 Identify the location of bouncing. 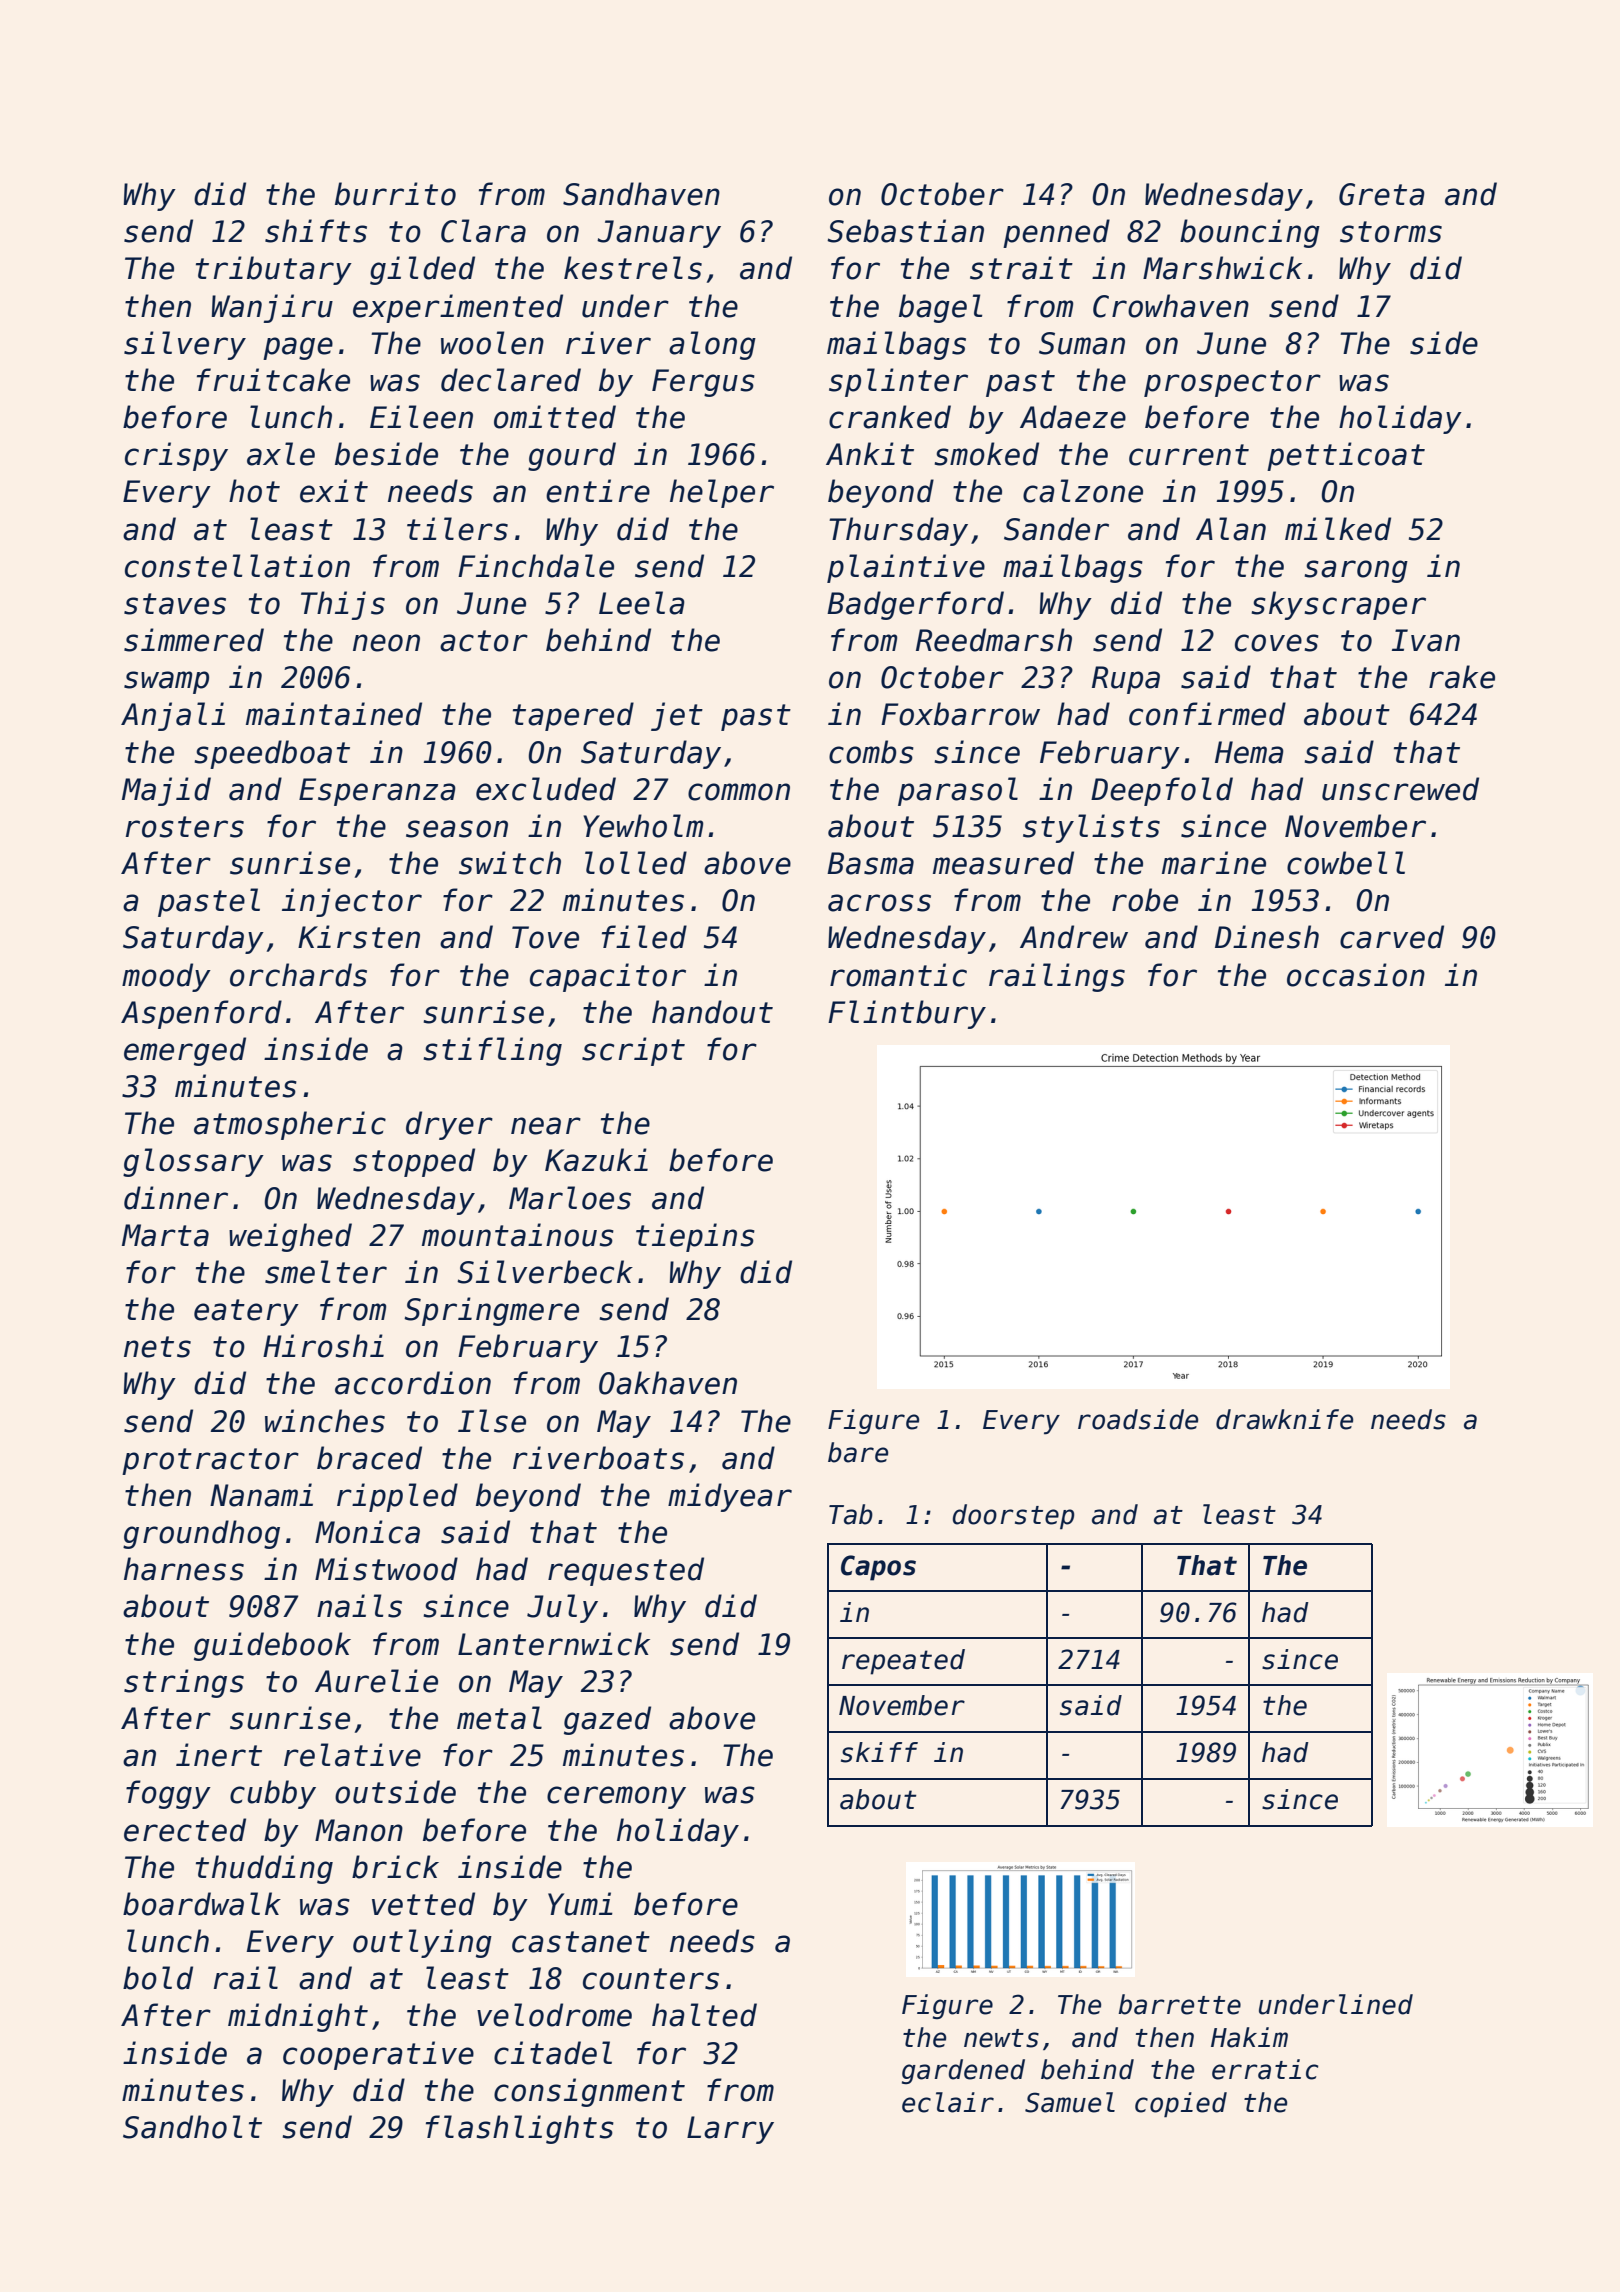
(1250, 233).
